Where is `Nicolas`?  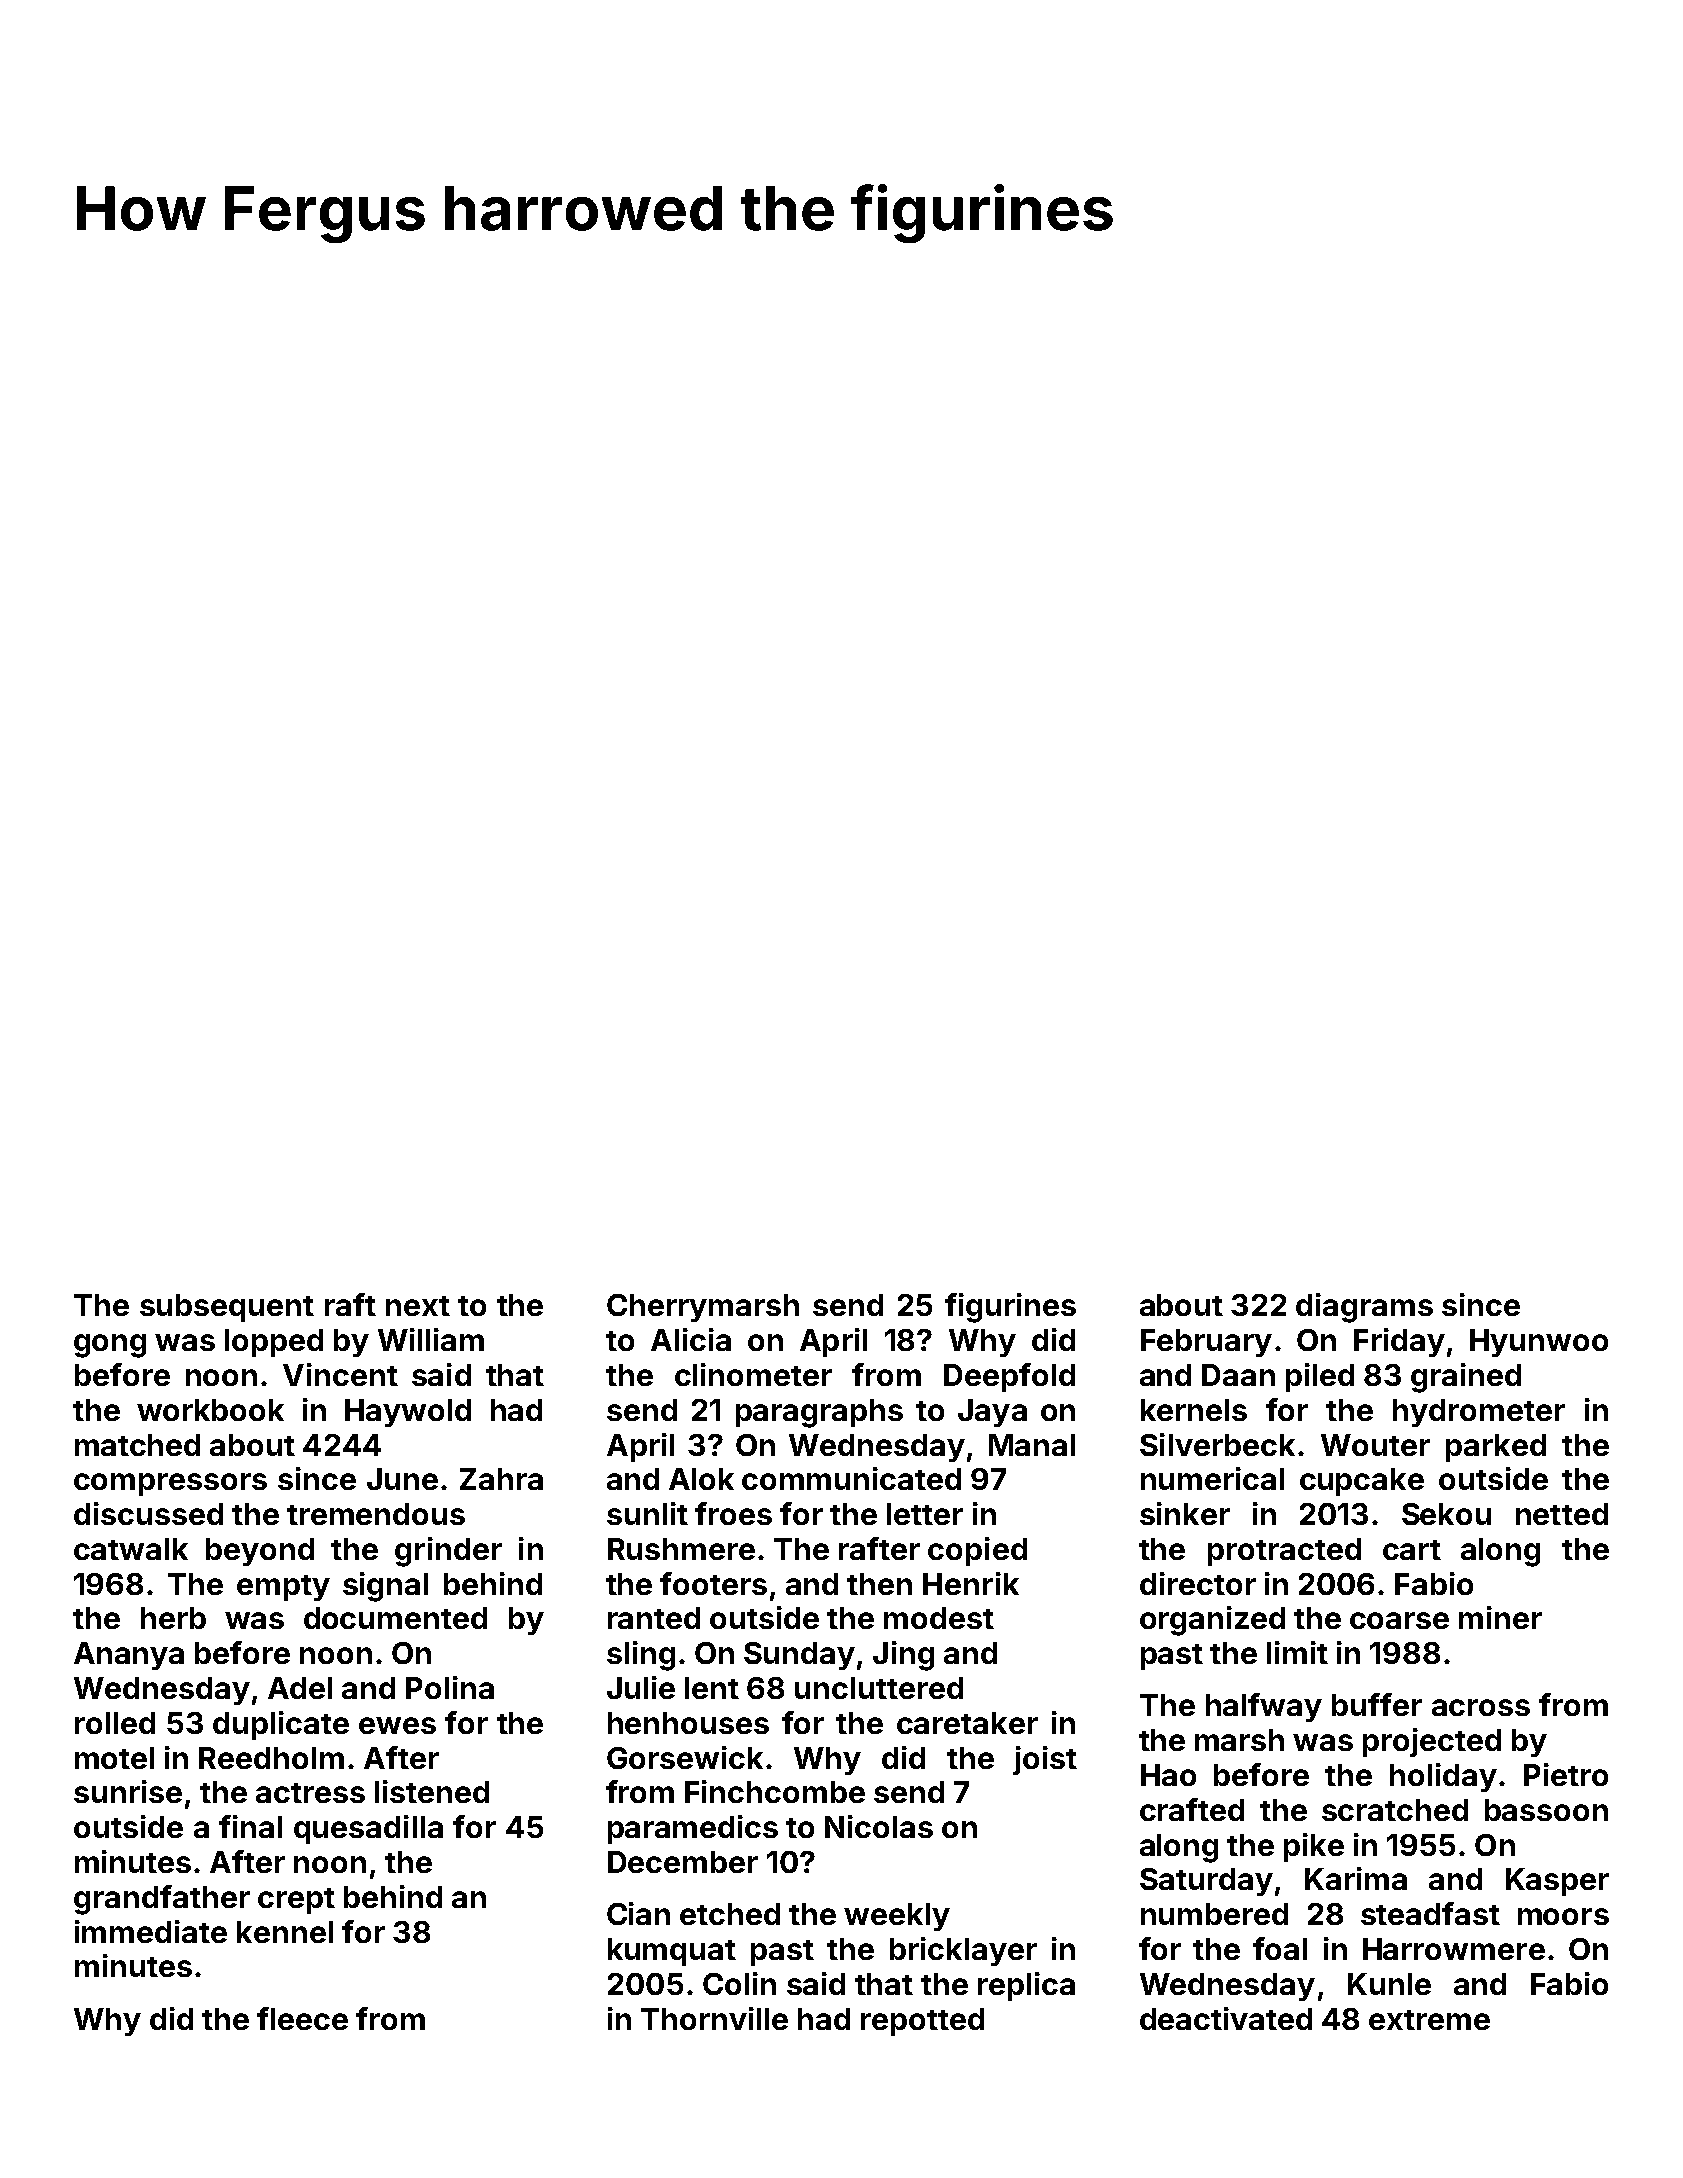 Nicolas is located at coordinates (879, 1826).
